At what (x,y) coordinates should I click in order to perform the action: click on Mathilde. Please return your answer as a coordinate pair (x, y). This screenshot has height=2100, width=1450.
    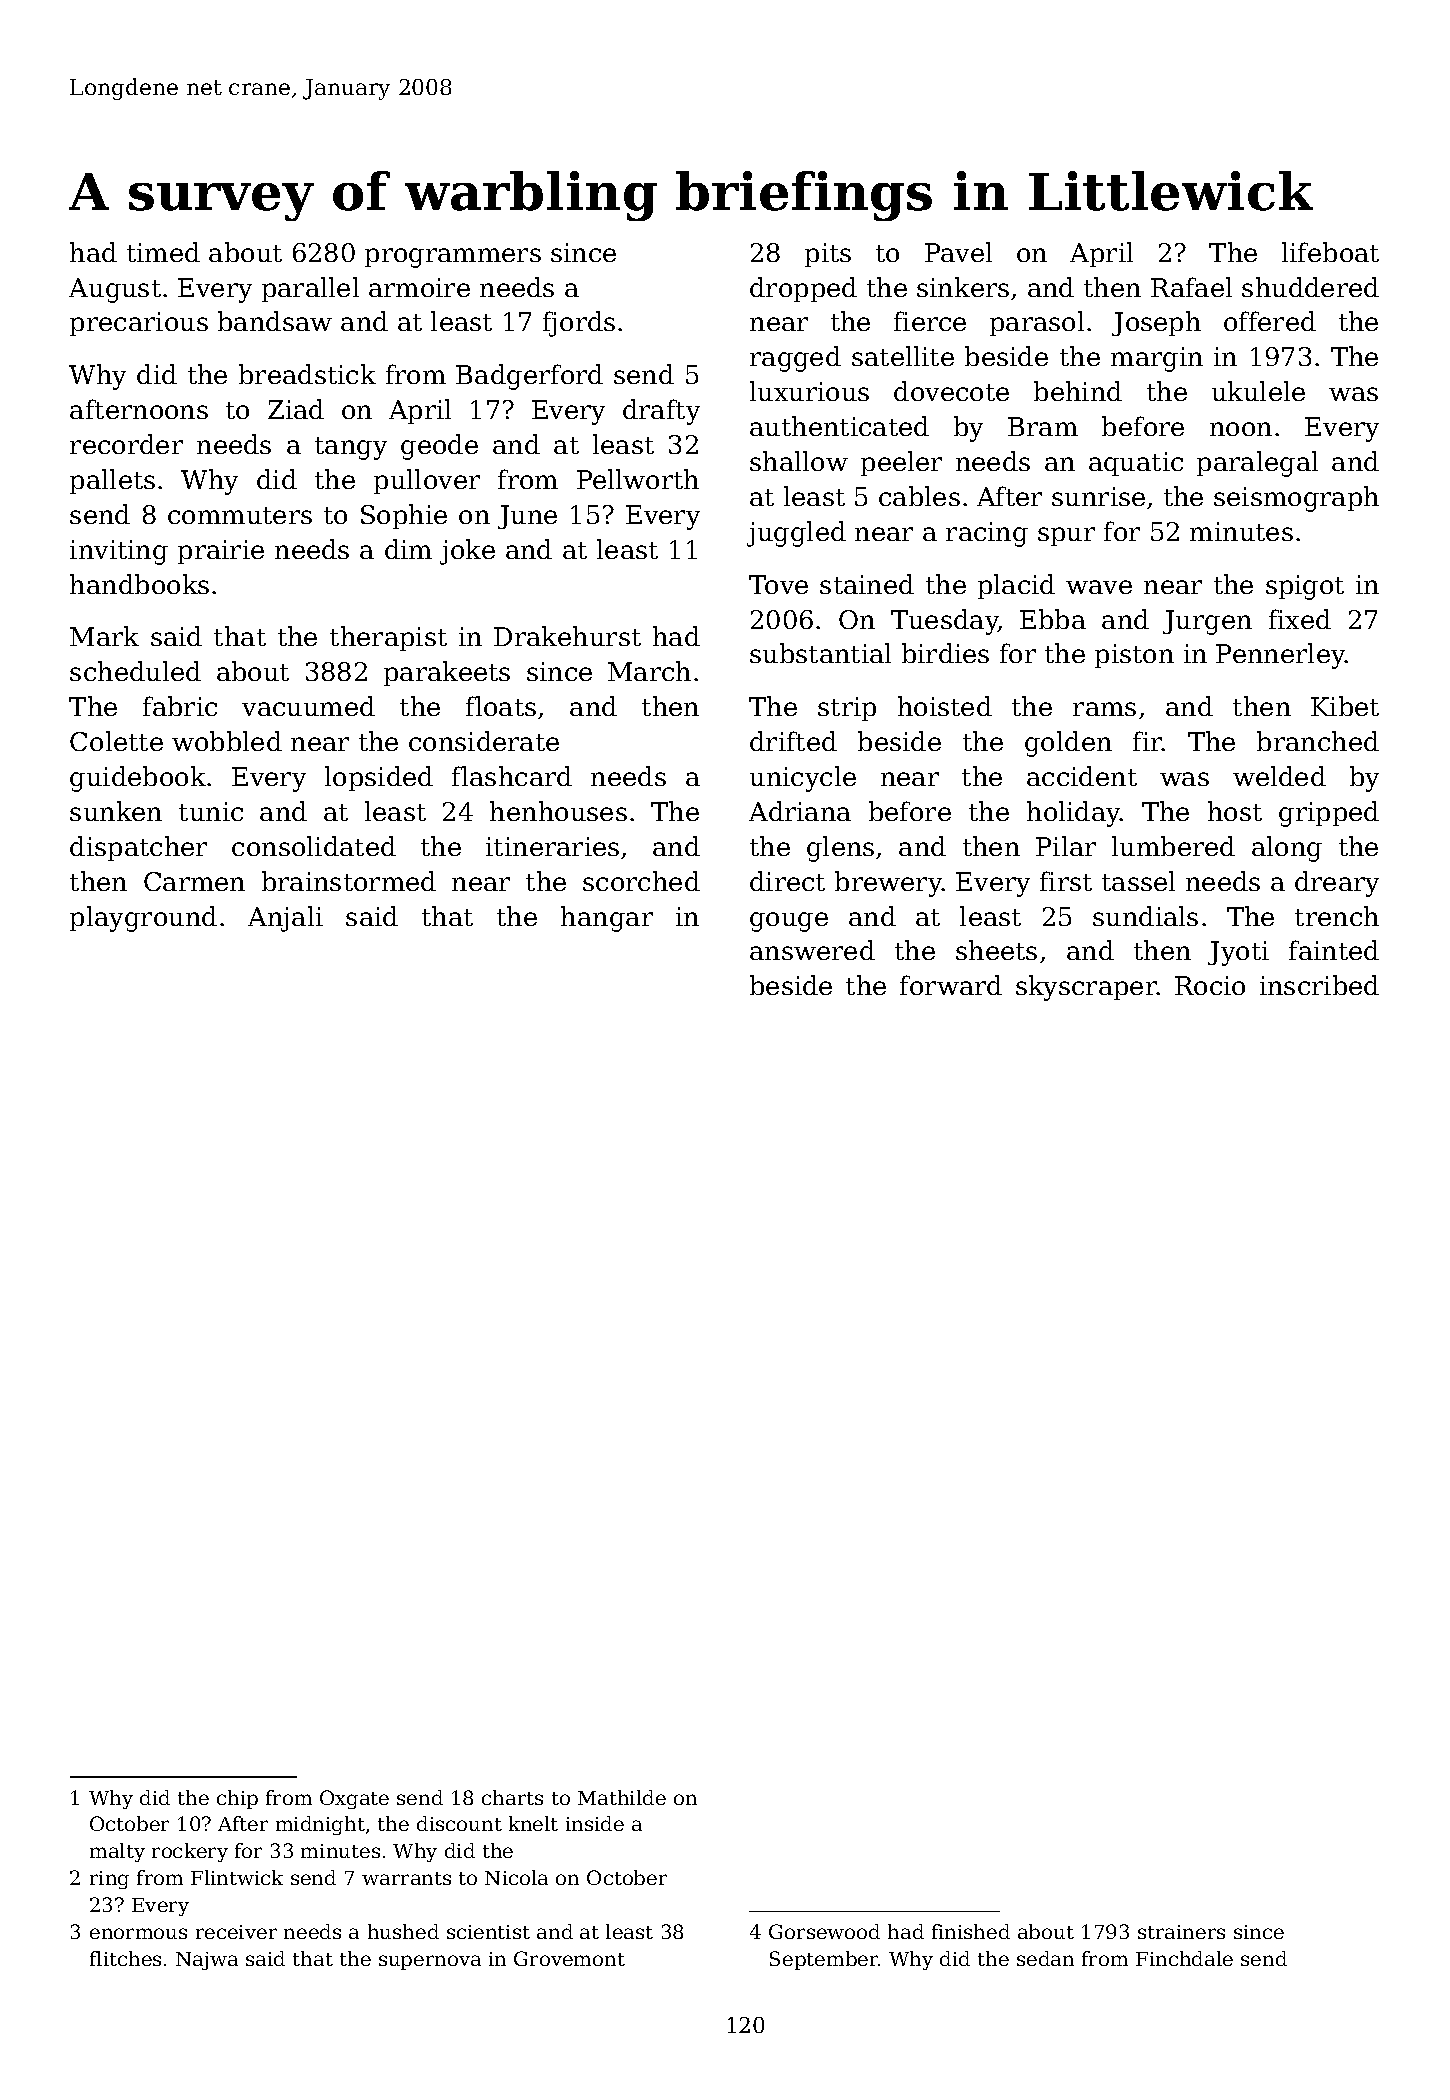
    Looking at the image, I should click on (622, 1797).
